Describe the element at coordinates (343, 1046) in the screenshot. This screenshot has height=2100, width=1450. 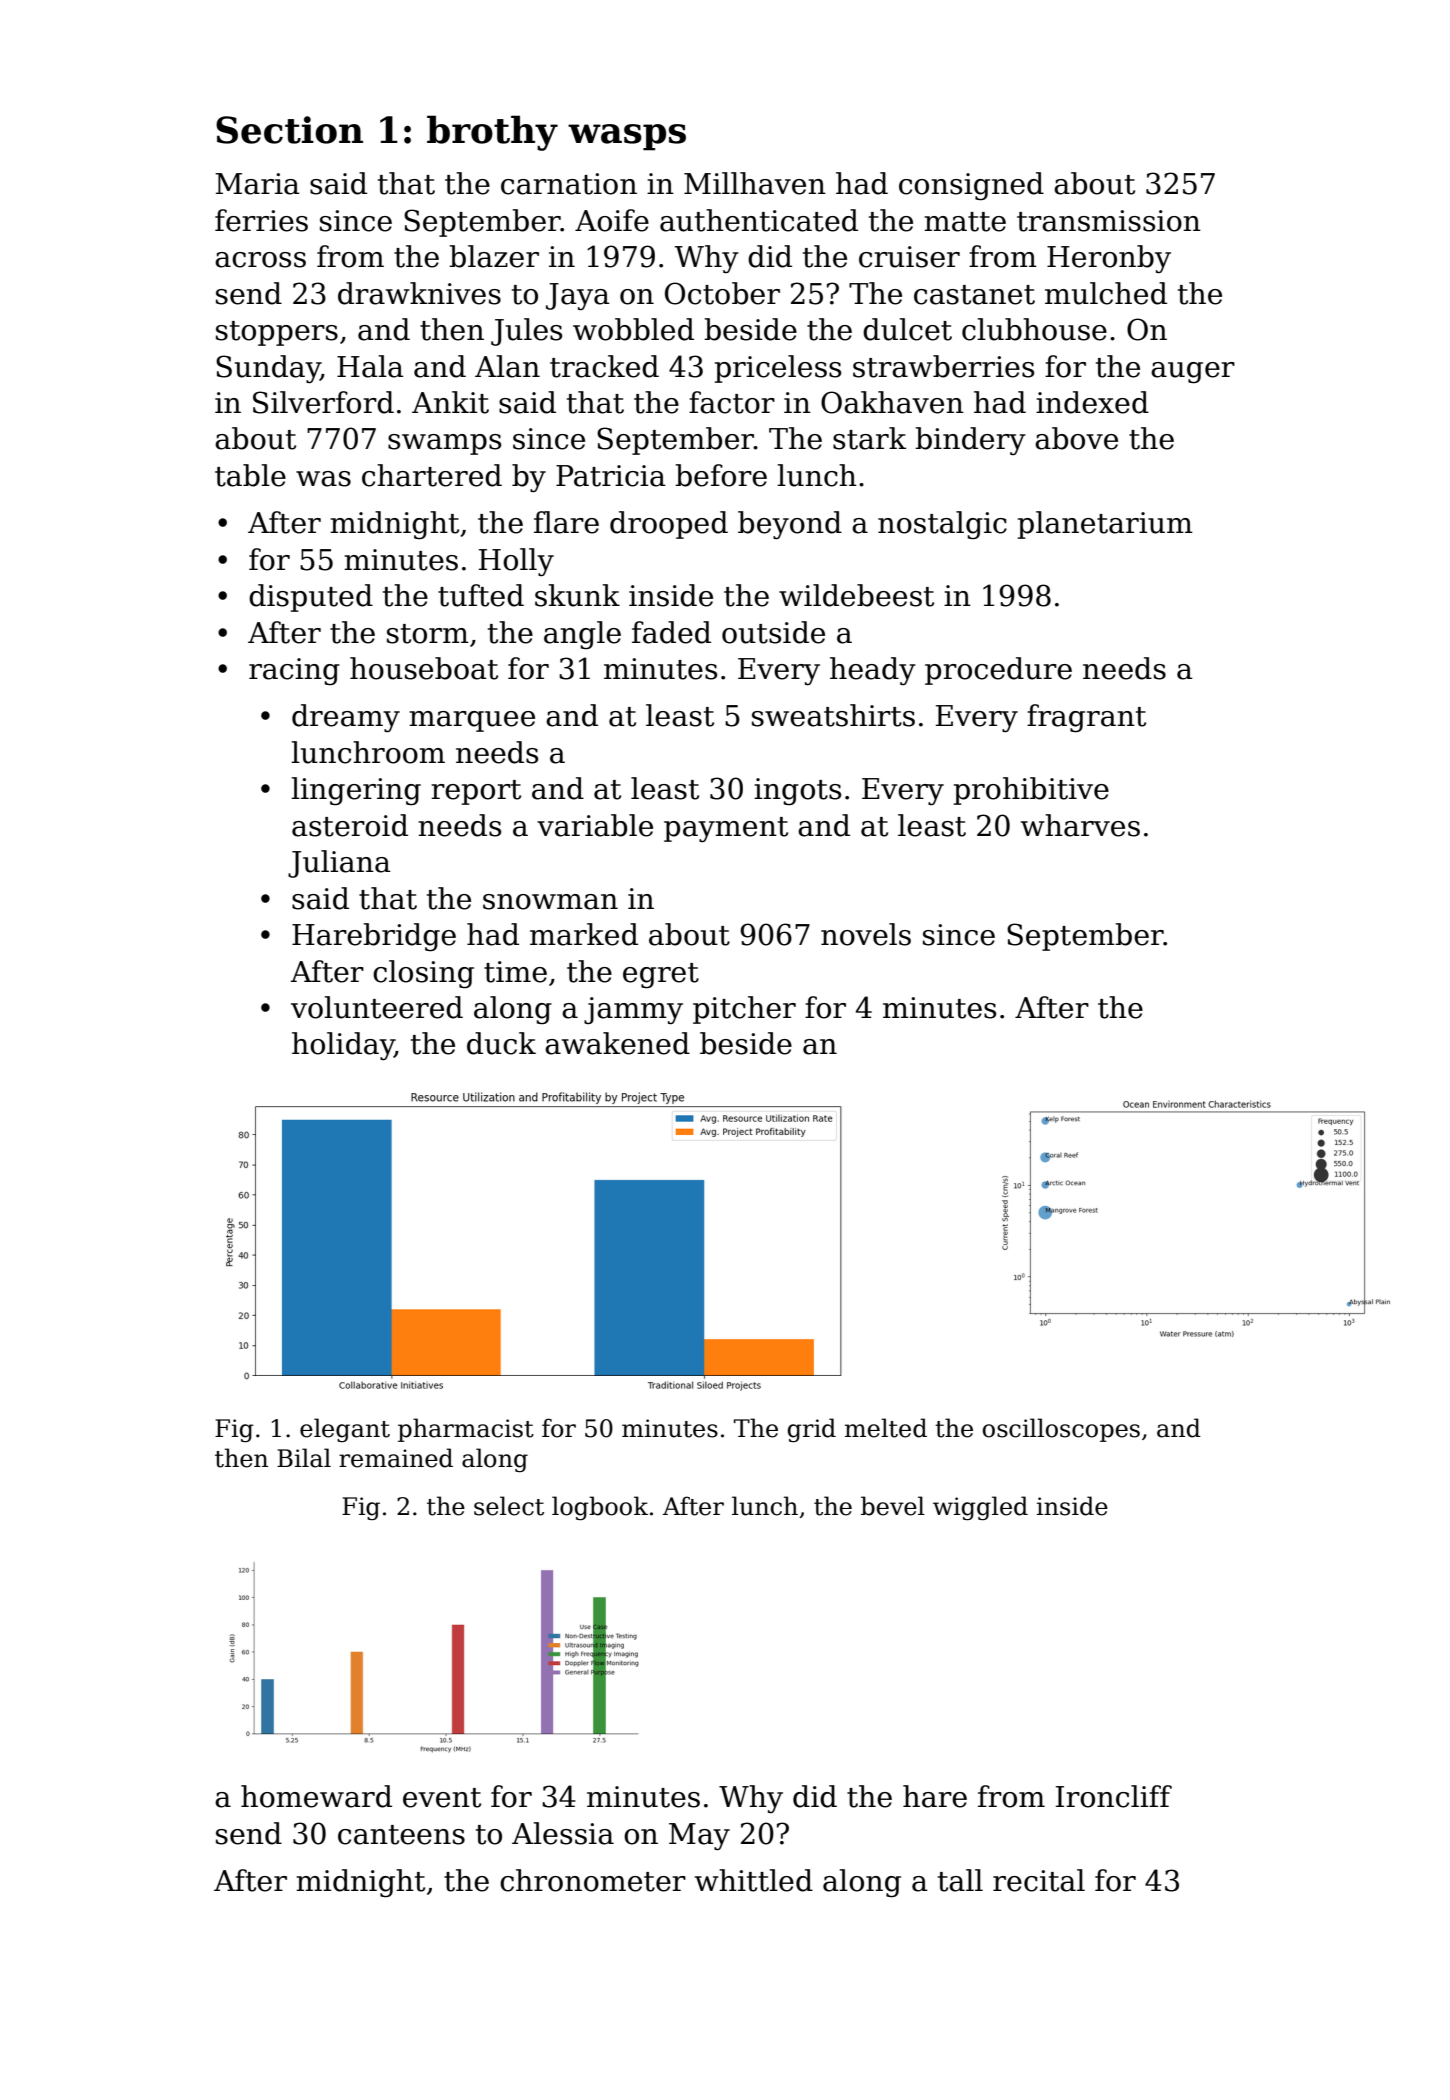
I see `holiday` at that location.
